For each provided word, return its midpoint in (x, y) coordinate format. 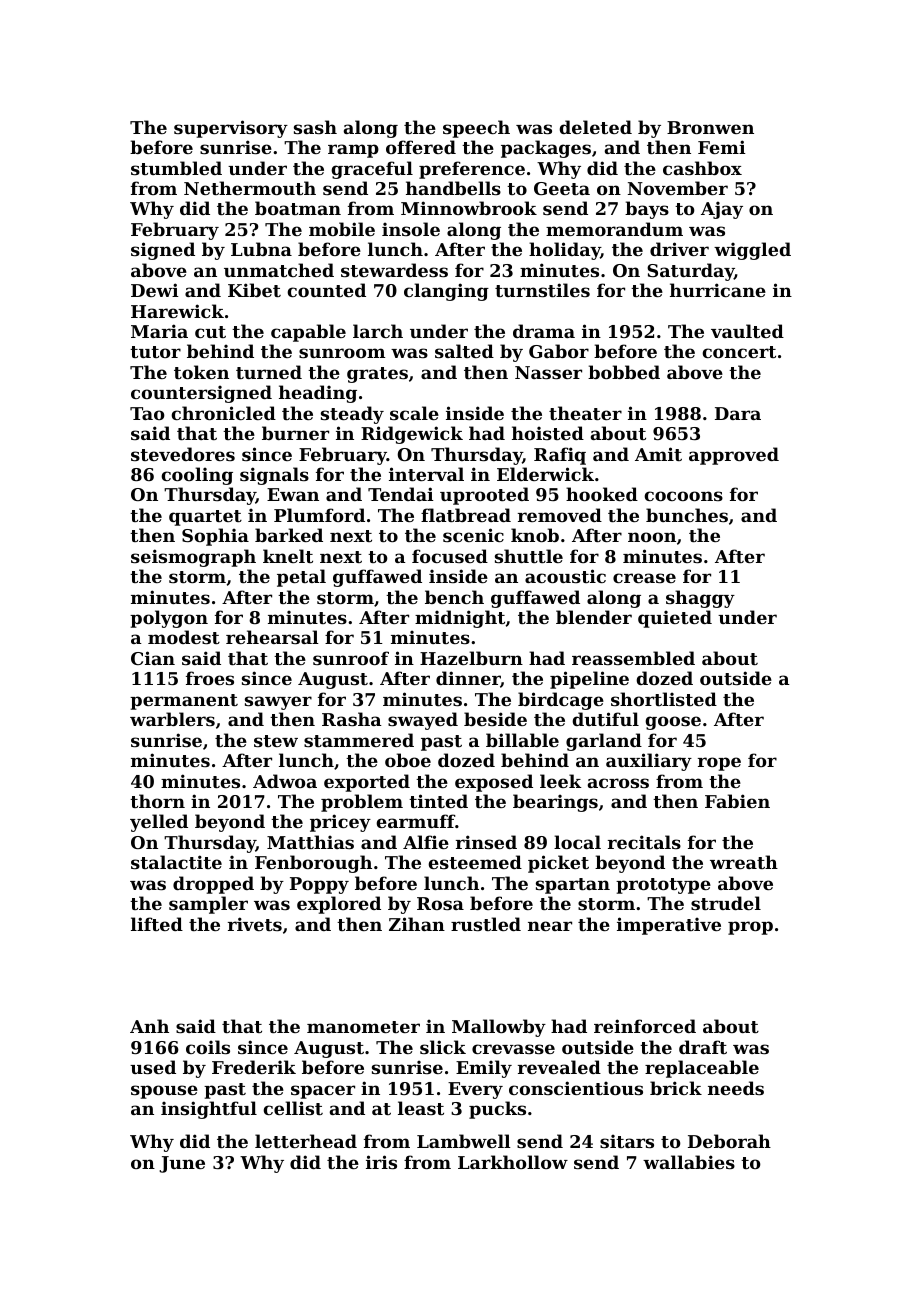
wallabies (689, 1162)
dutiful (605, 719)
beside (495, 719)
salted (464, 351)
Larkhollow (513, 1162)
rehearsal (272, 637)
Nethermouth (250, 188)
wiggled (752, 251)
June (182, 1164)
